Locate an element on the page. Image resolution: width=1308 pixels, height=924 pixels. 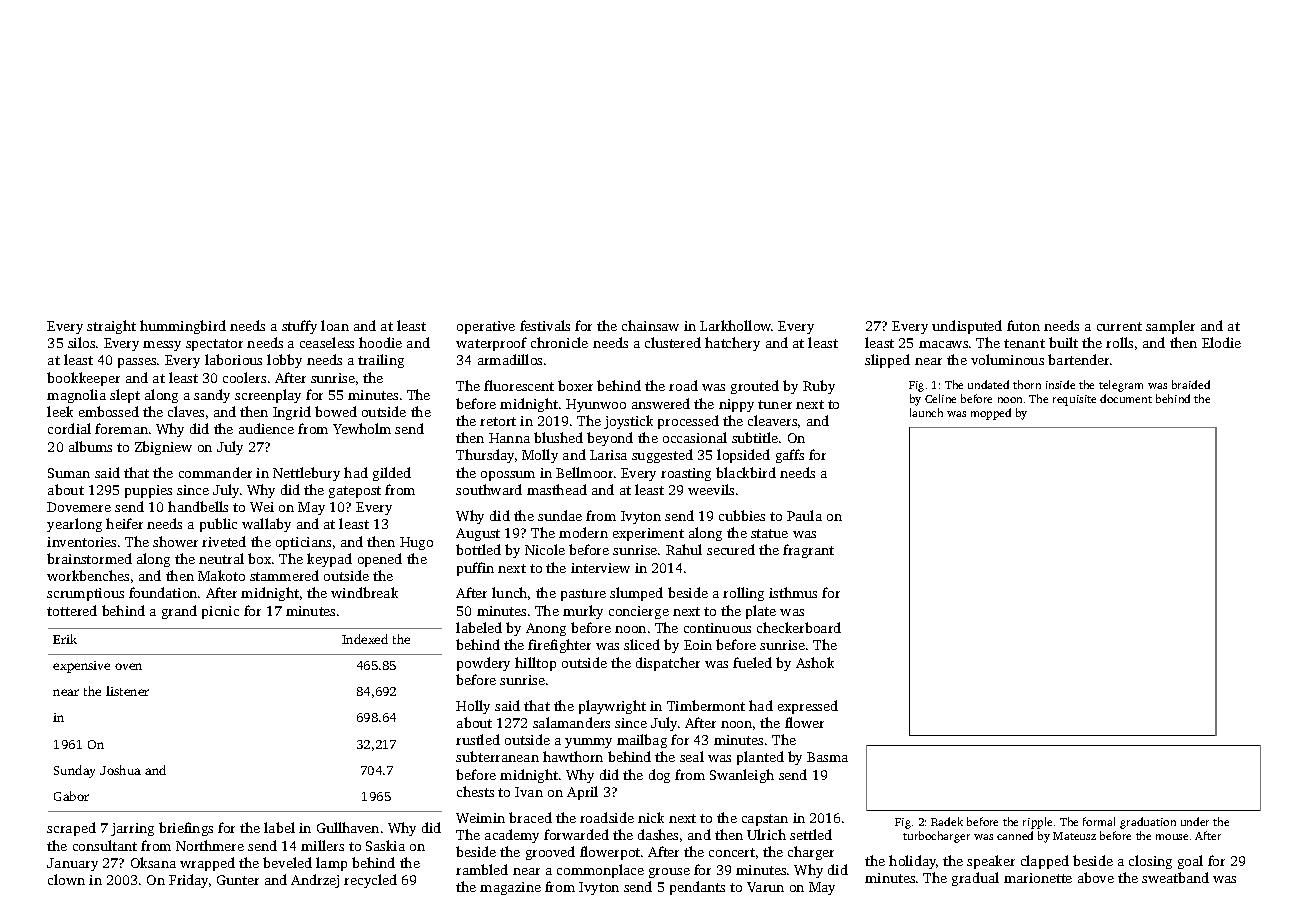
tenant is located at coordinates (1024, 343).
